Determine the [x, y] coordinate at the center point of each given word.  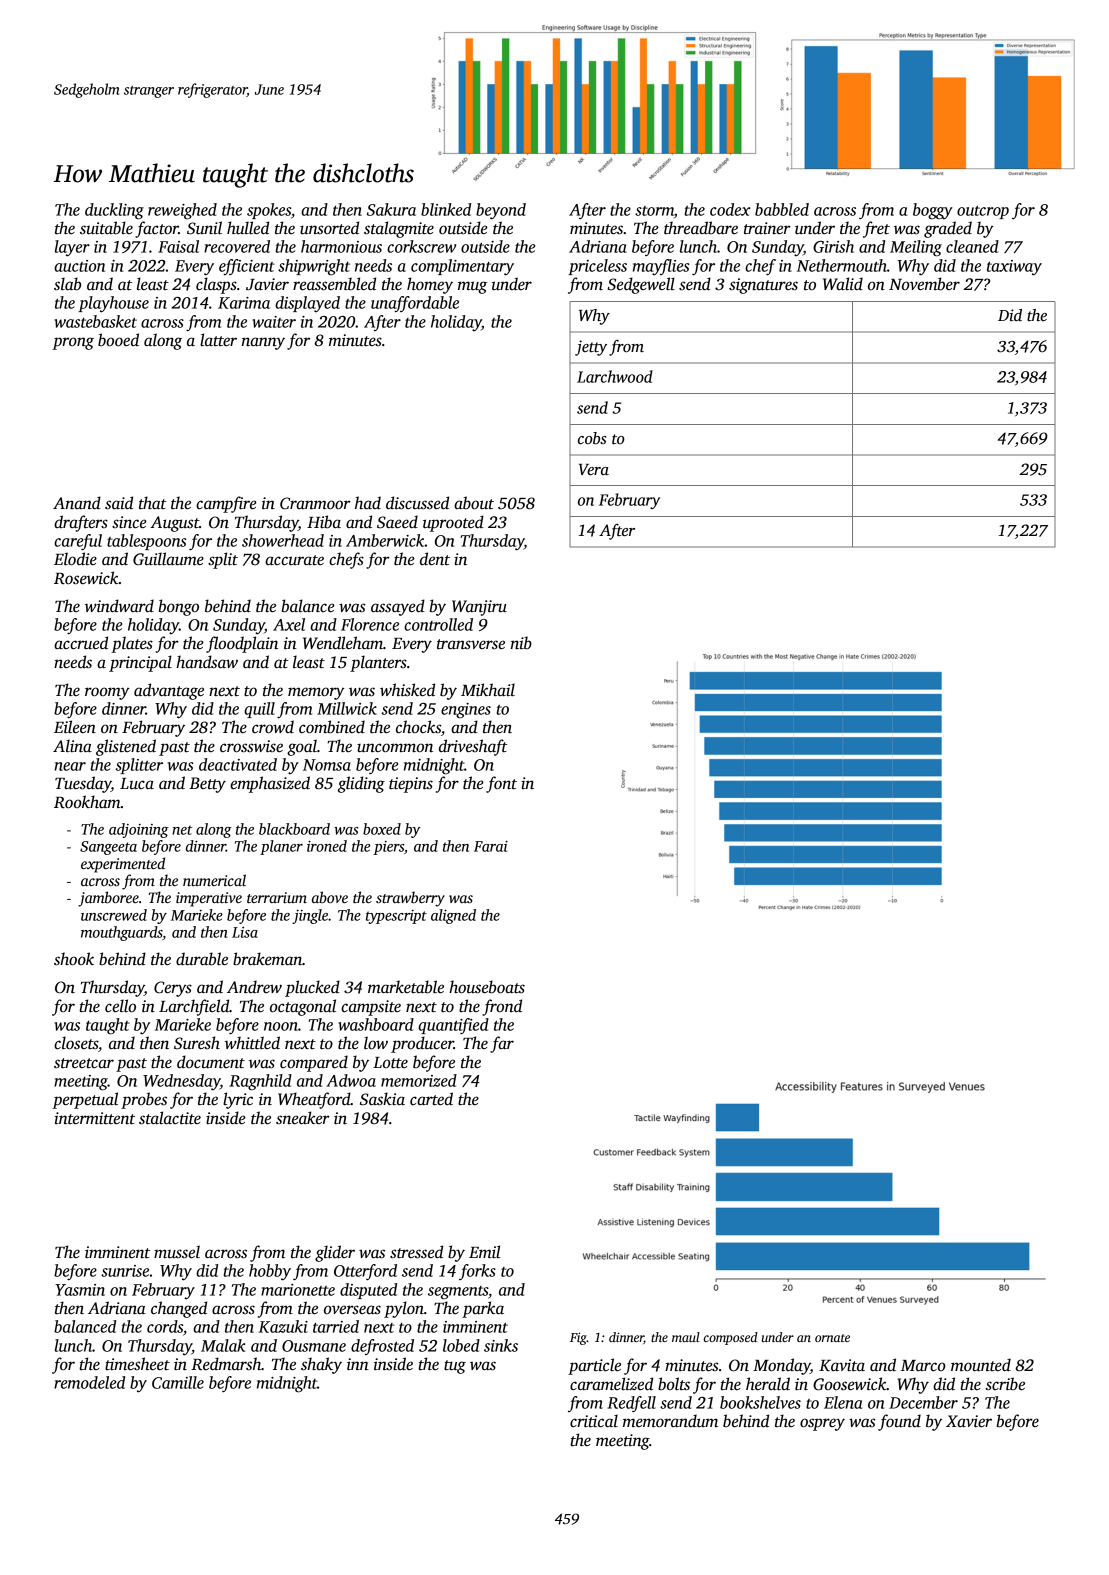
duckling [114, 211]
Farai [491, 846]
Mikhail [488, 689]
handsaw [207, 662]
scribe [1005, 1383]
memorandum [670, 1421]
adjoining [139, 830]
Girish [833, 246]
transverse [471, 644]
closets [76, 1043]
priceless [597, 267]
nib [521, 643]
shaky [321, 1365]
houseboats [487, 987]
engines [466, 711]
